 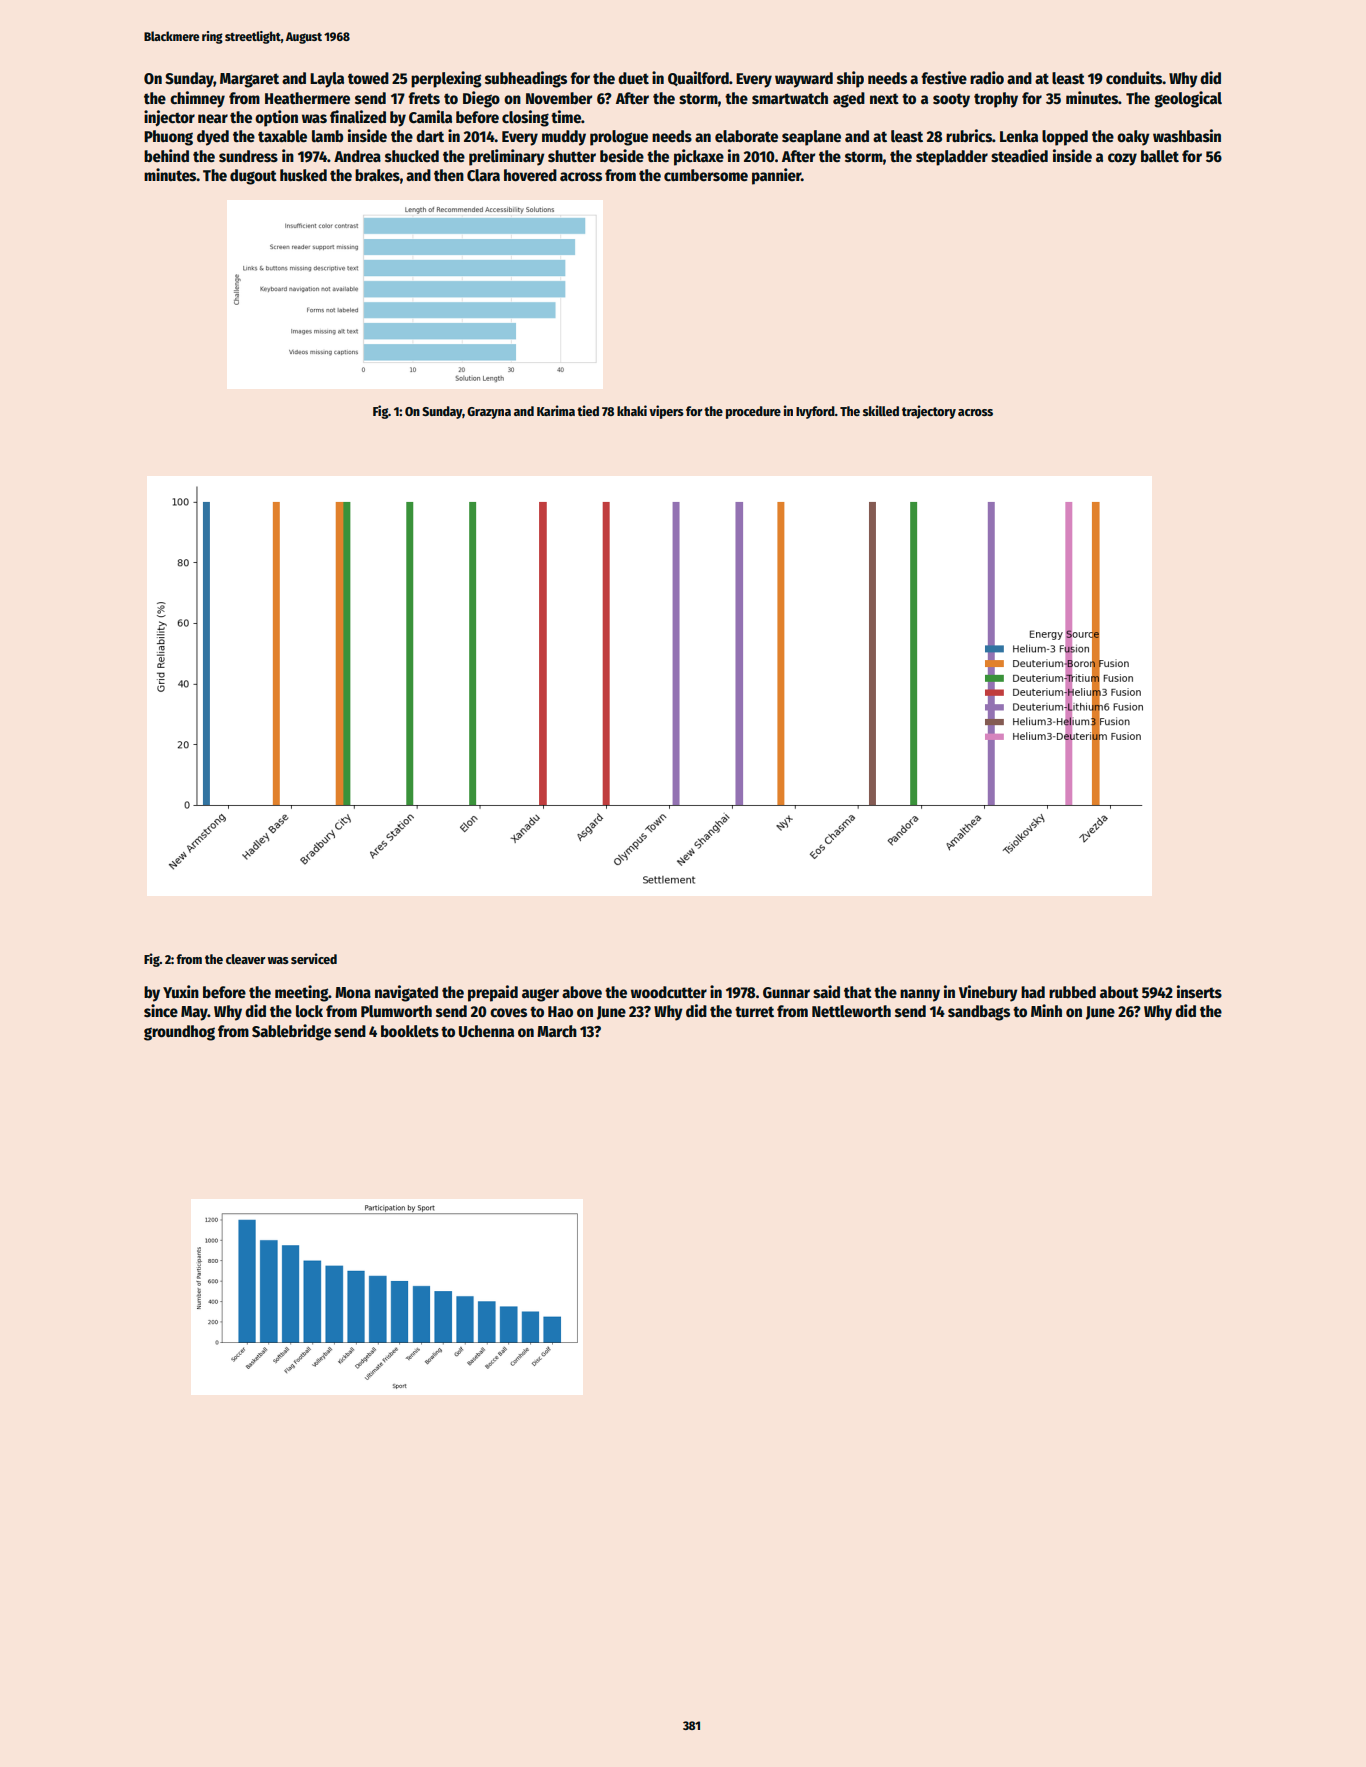 What do you see at coordinates (560, 1011) in the image?
I see `Hao` at bounding box center [560, 1011].
